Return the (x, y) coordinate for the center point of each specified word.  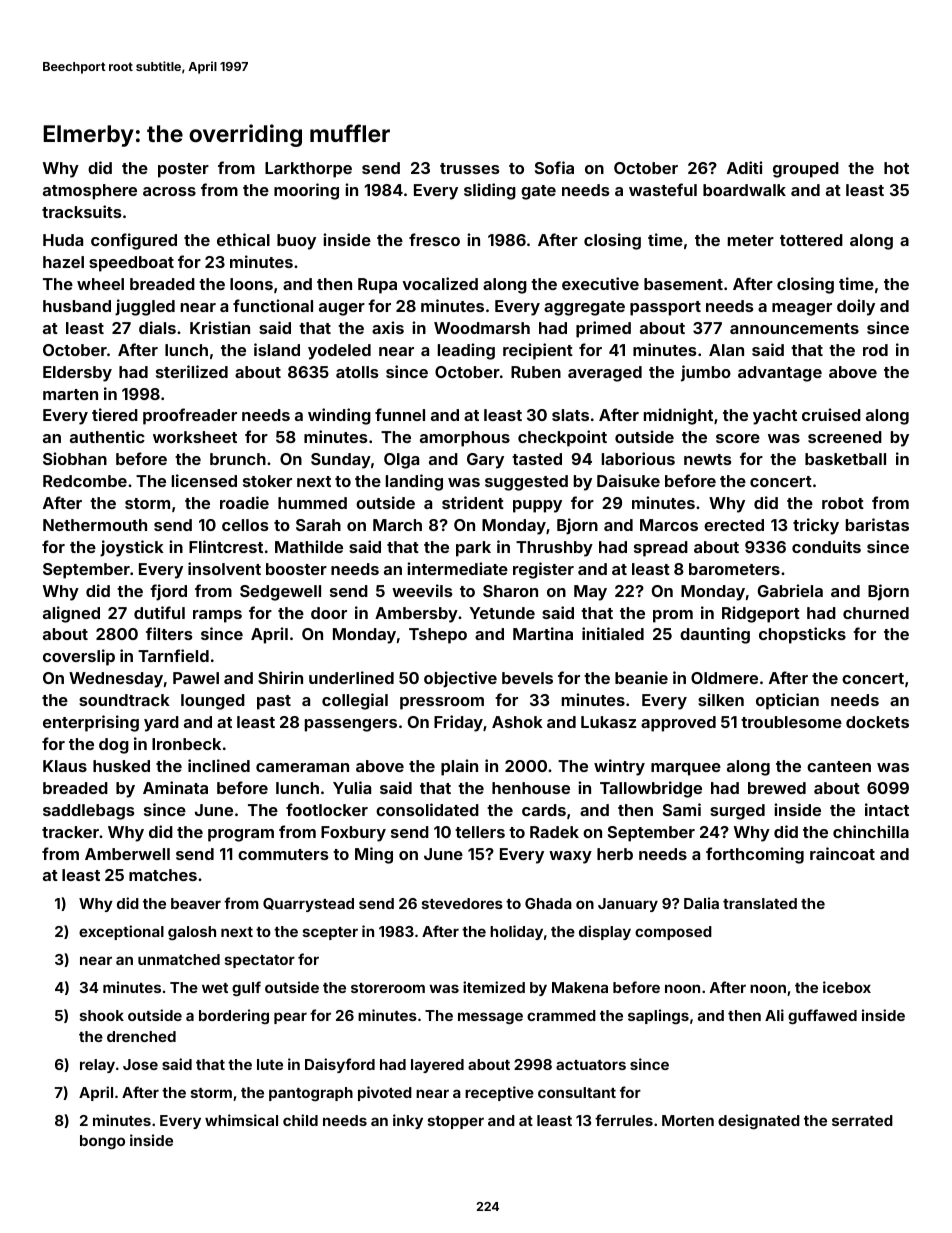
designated (759, 1121)
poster (183, 170)
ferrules (624, 1120)
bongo (102, 1142)
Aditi (744, 167)
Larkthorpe (308, 170)
